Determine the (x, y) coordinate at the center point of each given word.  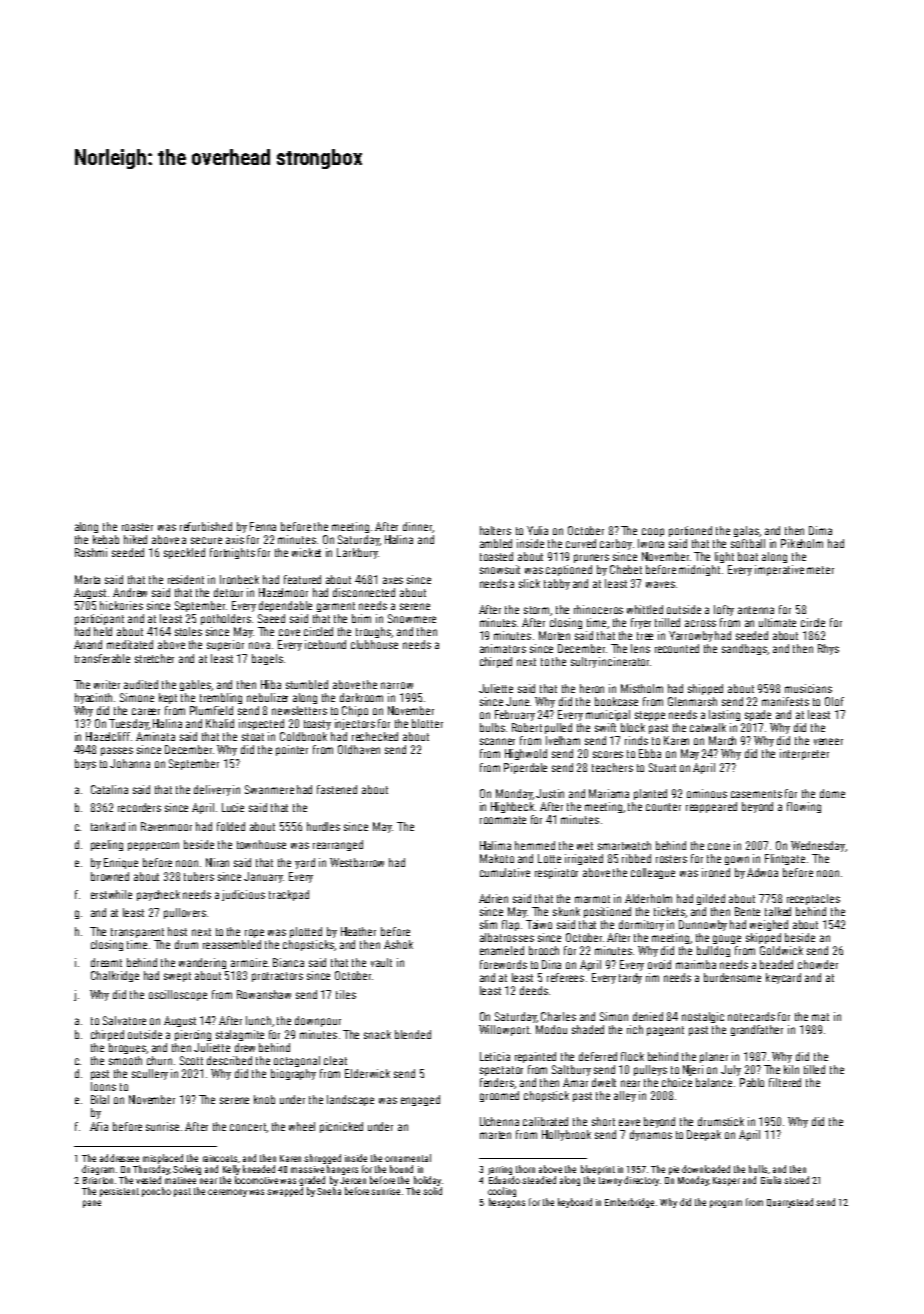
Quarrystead (790, 1203)
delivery (212, 790)
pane (92, 1204)
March (722, 740)
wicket (306, 552)
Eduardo (504, 1180)
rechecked (375, 736)
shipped (705, 689)
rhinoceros (598, 609)
